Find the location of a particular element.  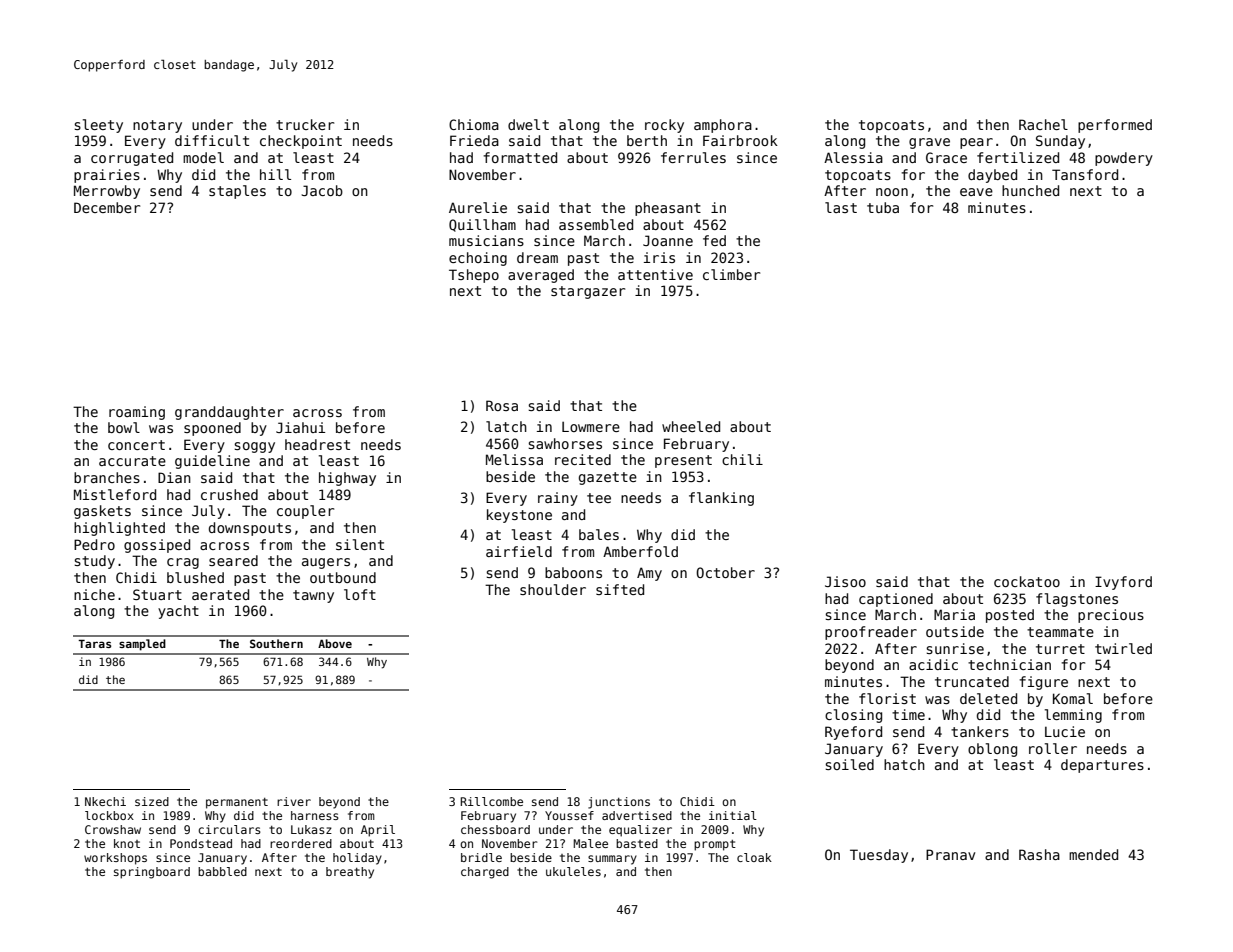

hunched is located at coordinates (1030, 190).
